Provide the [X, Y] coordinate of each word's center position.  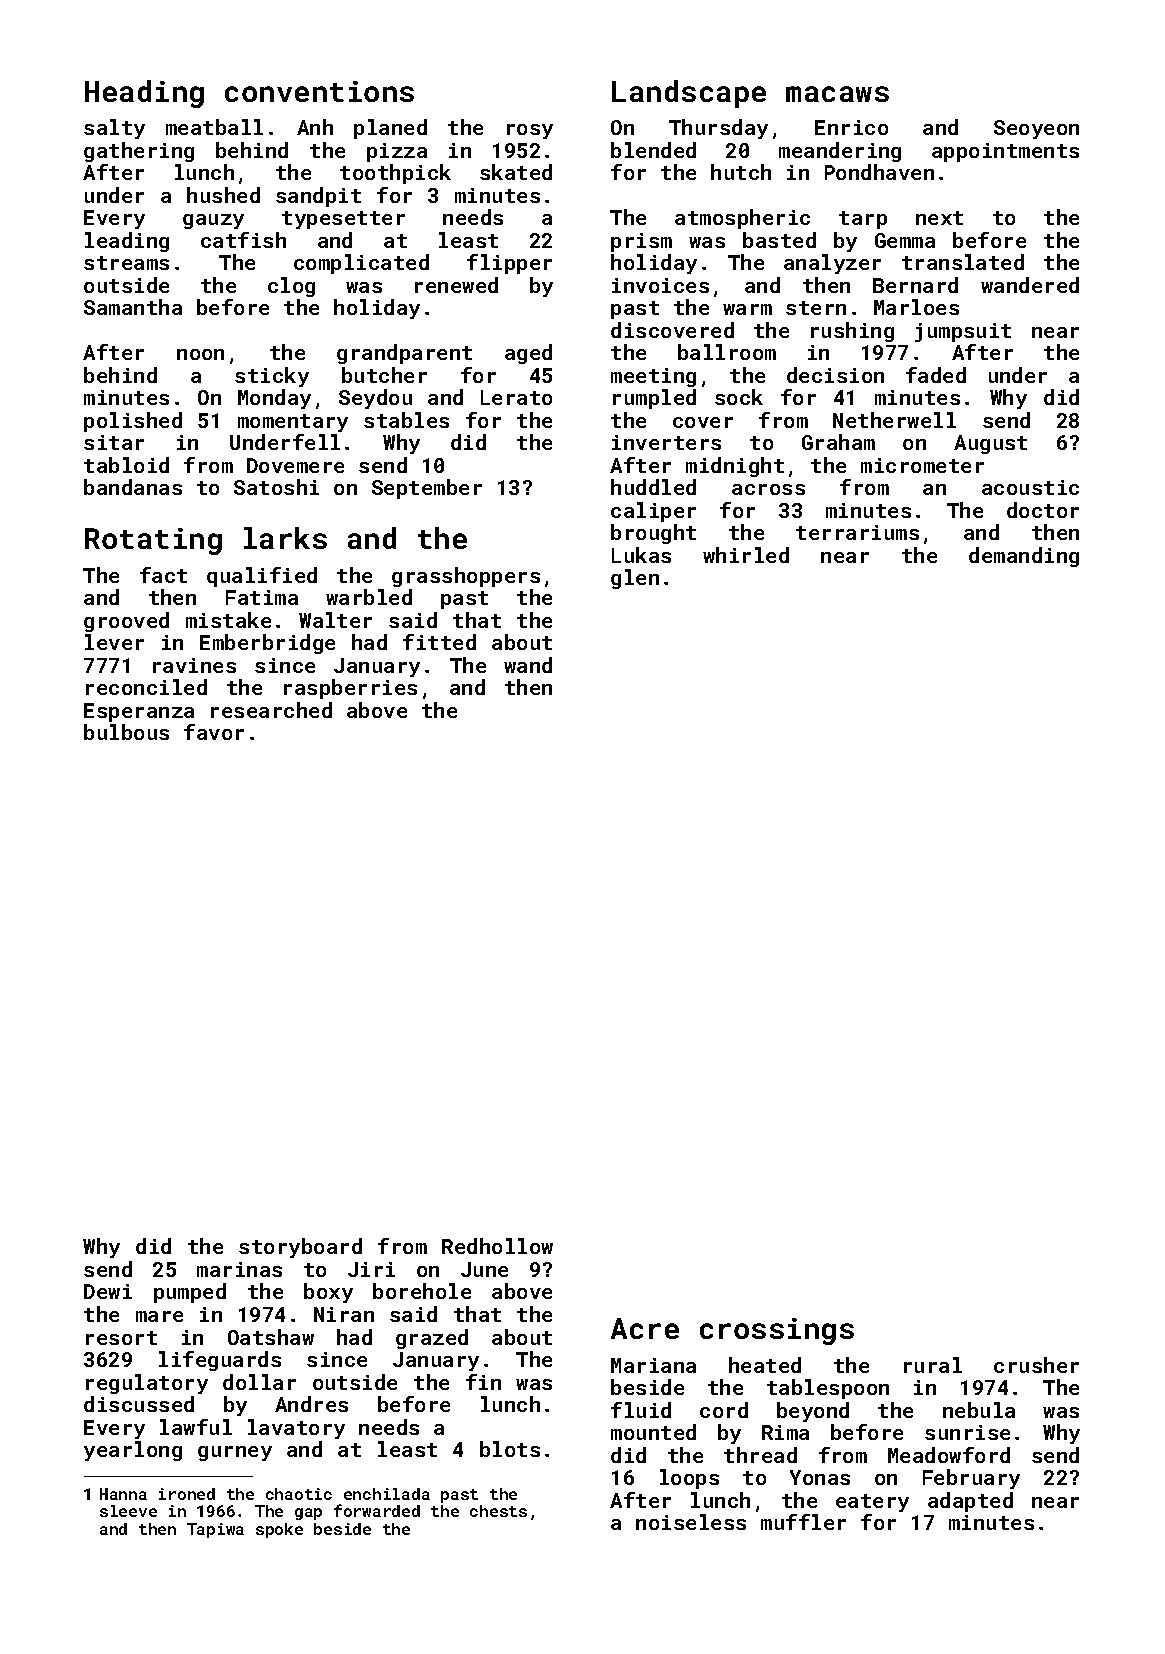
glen [635, 579]
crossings [777, 1331]
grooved [126, 622]
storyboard [300, 1248]
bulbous [126, 732]
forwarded [377, 1510]
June [484, 1269]
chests [498, 1511]
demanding [1024, 557]
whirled [746, 555]
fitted [439, 642]
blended [653, 150]
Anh [315, 127]
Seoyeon [1036, 129]
